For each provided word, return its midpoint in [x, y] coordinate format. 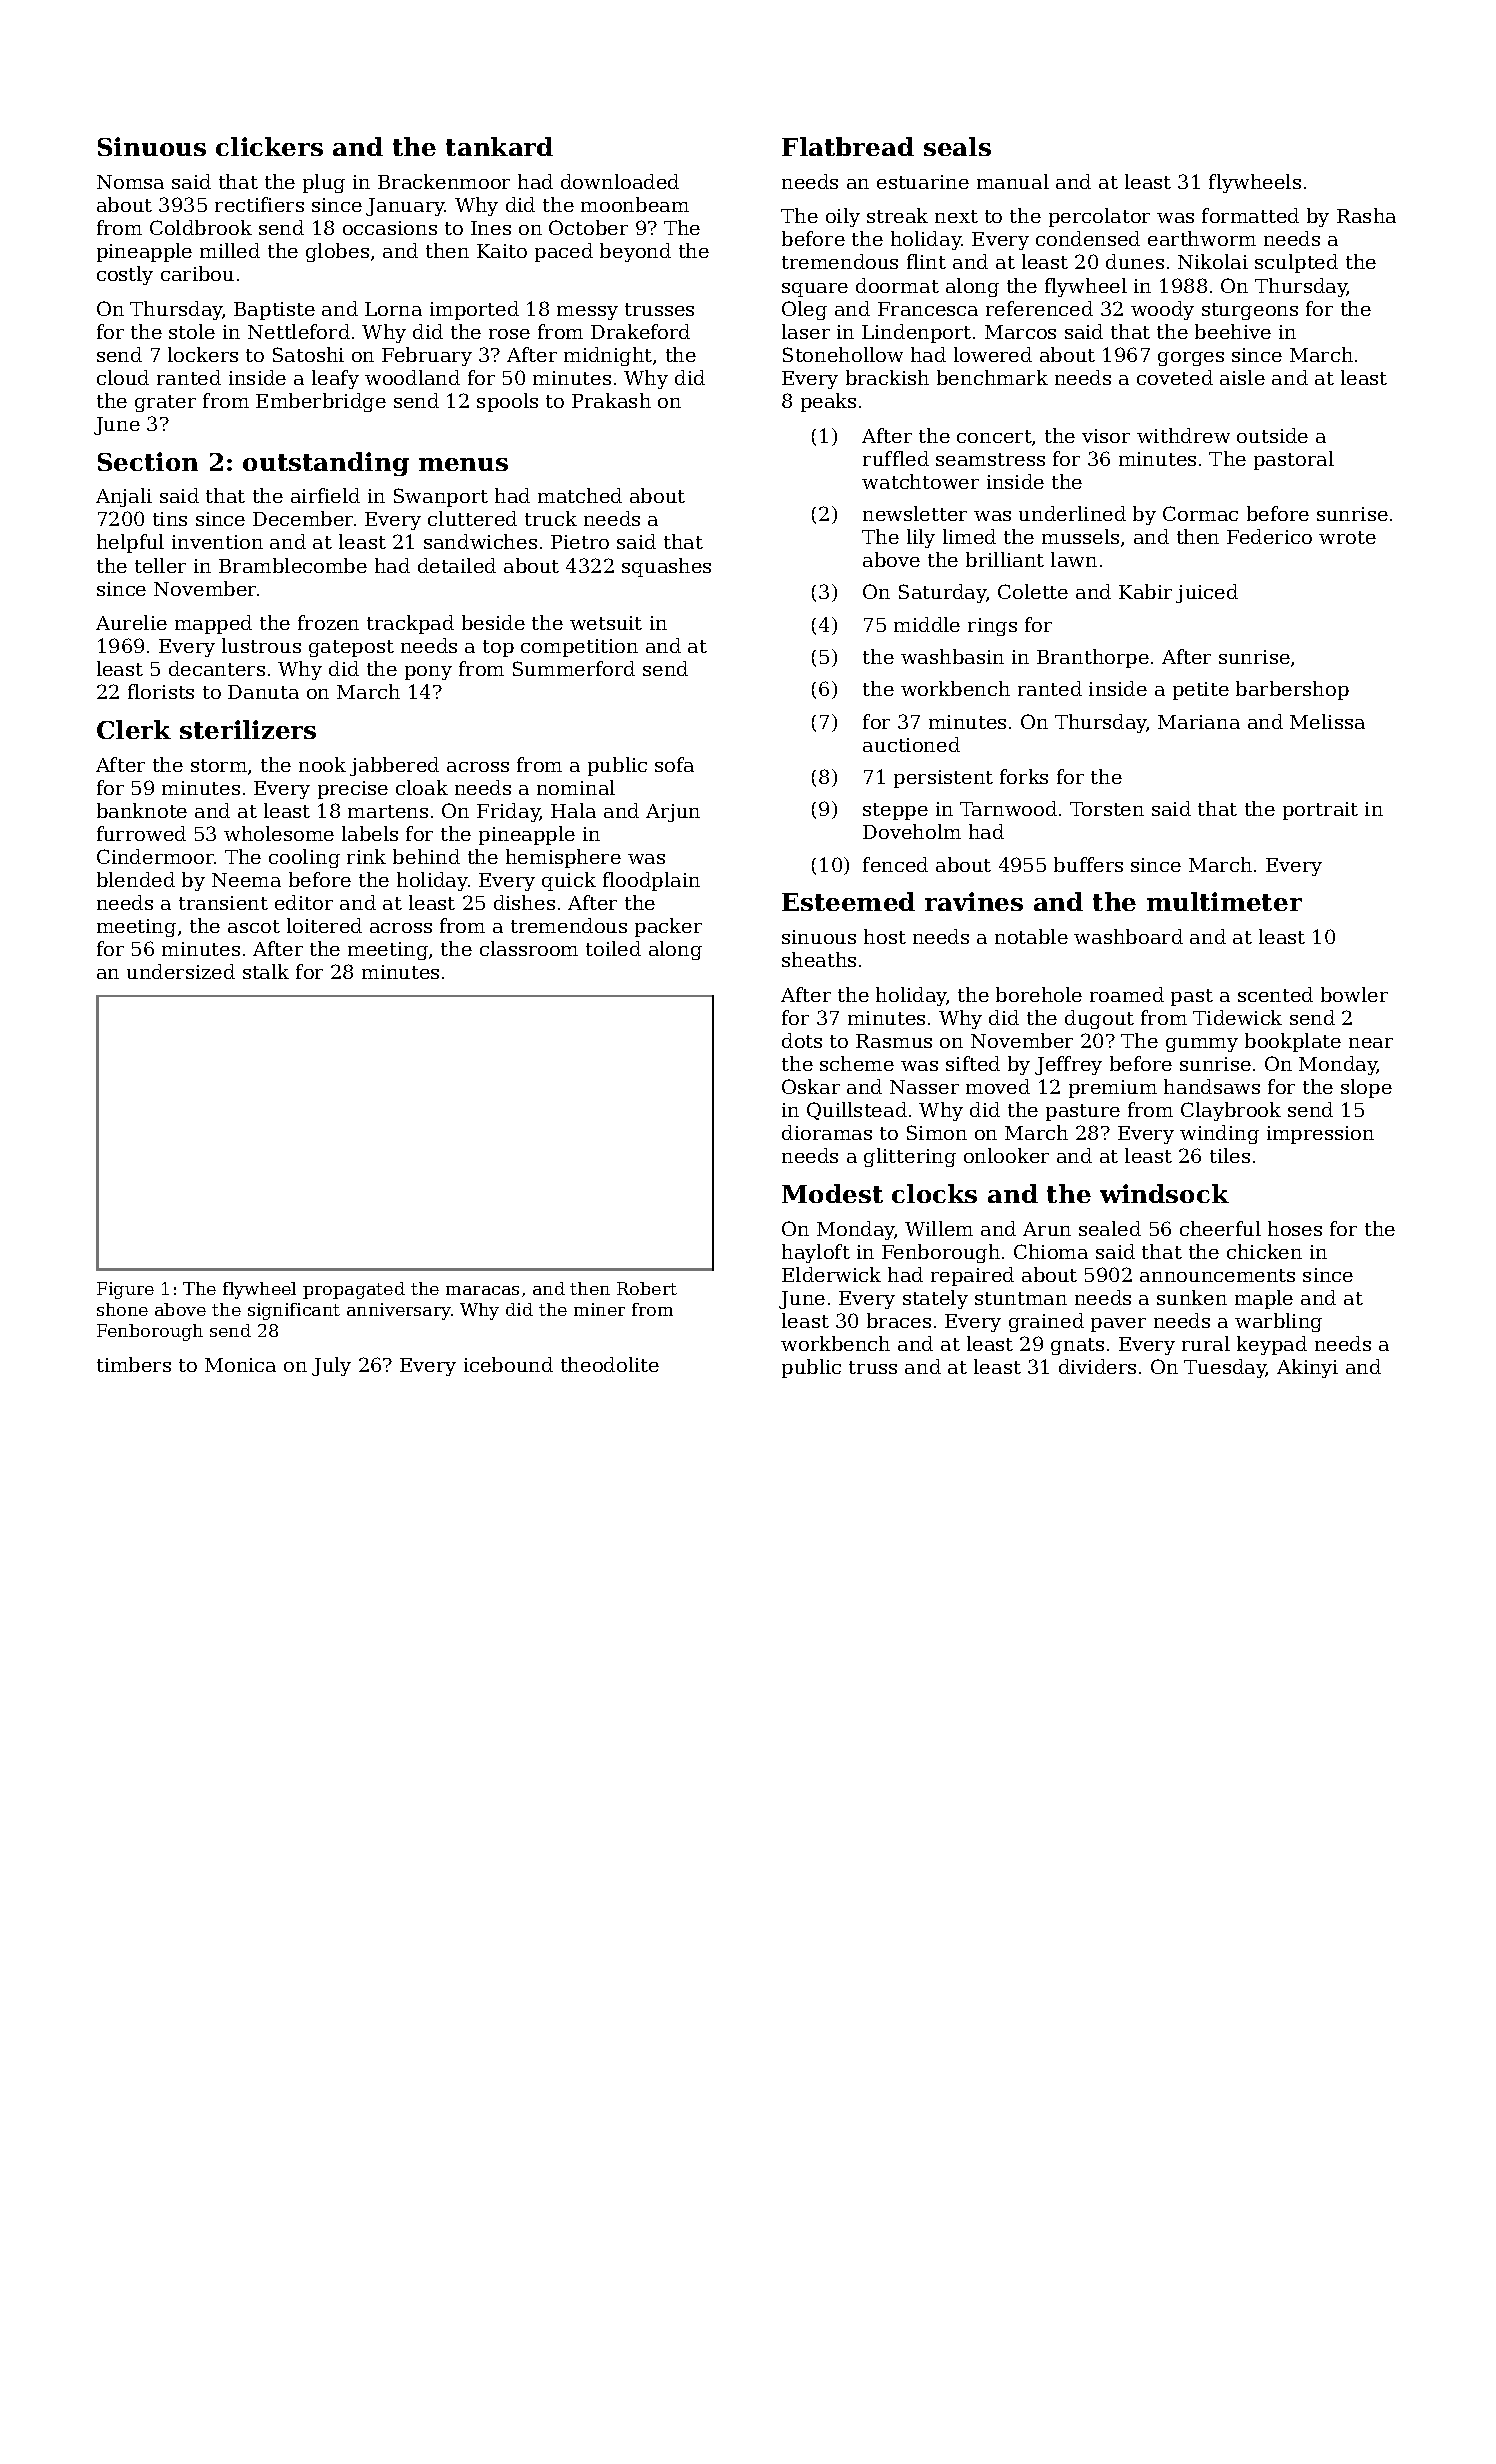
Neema [246, 880]
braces [899, 1320]
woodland [412, 377]
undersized [181, 971]
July [331, 1366]
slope [1366, 1088]
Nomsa [130, 182]
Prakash [611, 400]
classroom [529, 948]
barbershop [1292, 690]
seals [957, 146]
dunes [1135, 261]
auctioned [911, 744]
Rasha [1366, 215]
